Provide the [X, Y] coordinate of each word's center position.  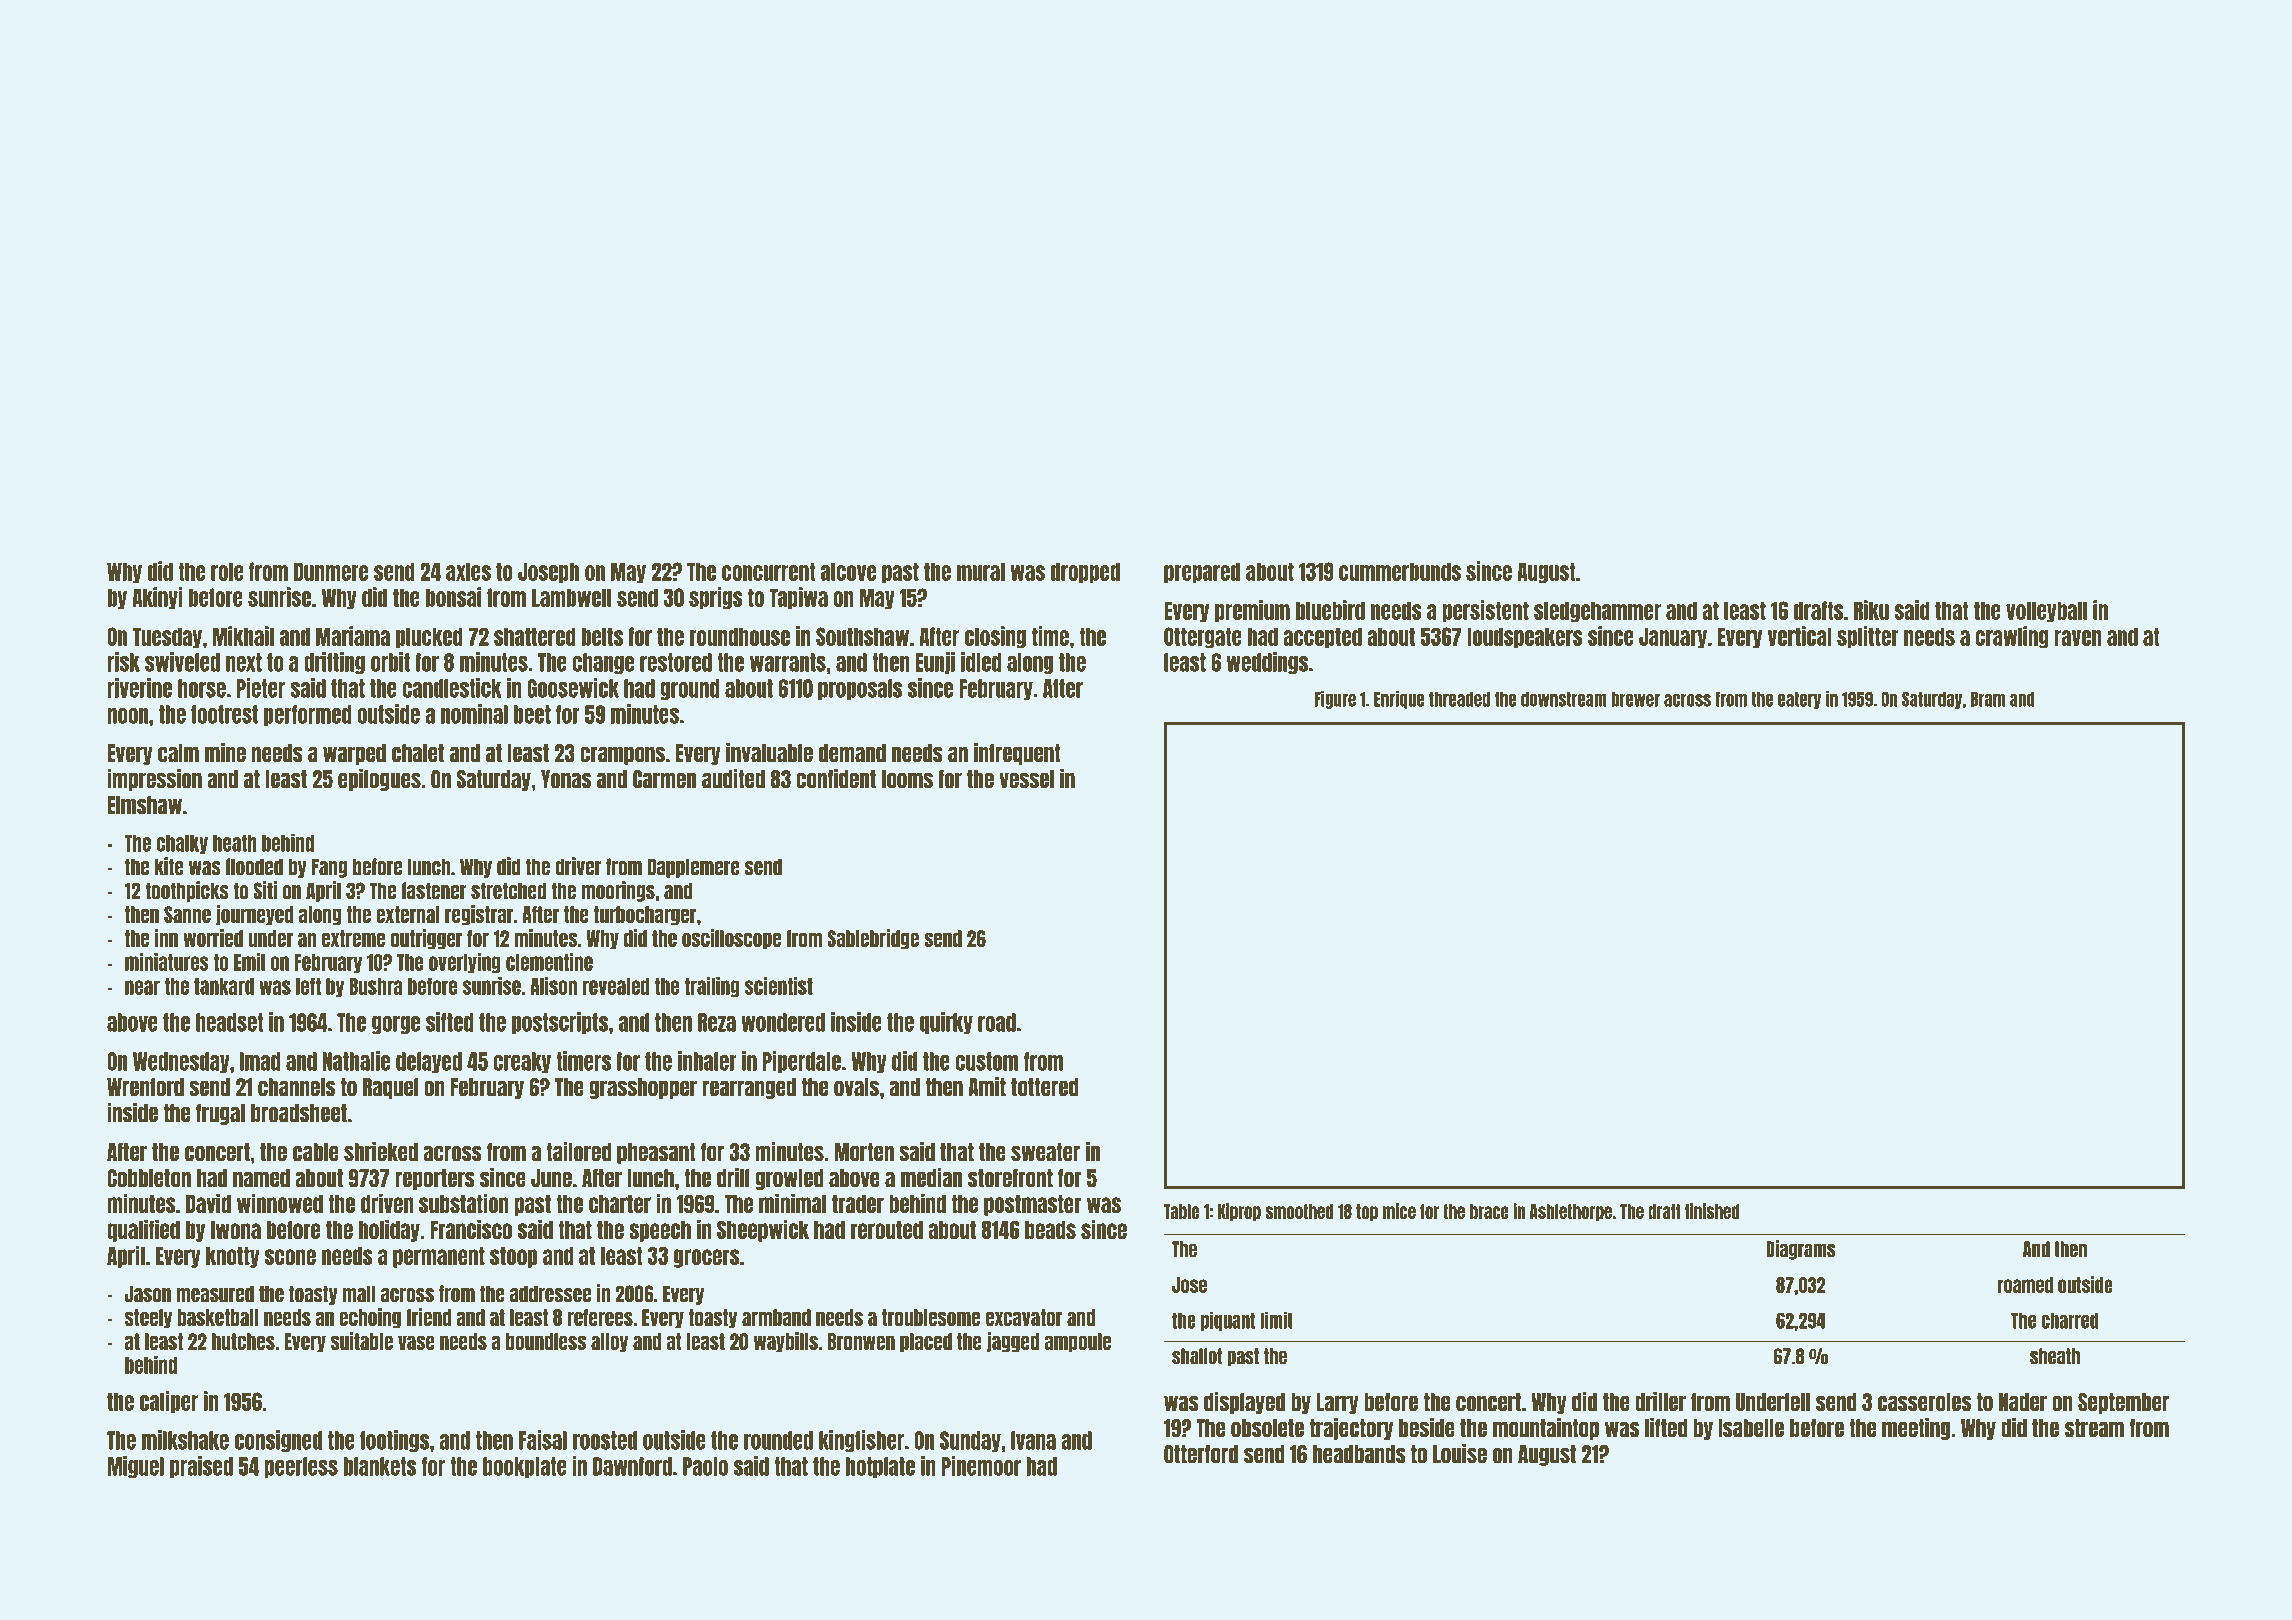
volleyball [2046, 612]
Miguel [136, 1467]
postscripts [560, 1023]
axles [468, 571]
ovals [856, 1087]
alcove [848, 571]
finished [1712, 1211]
